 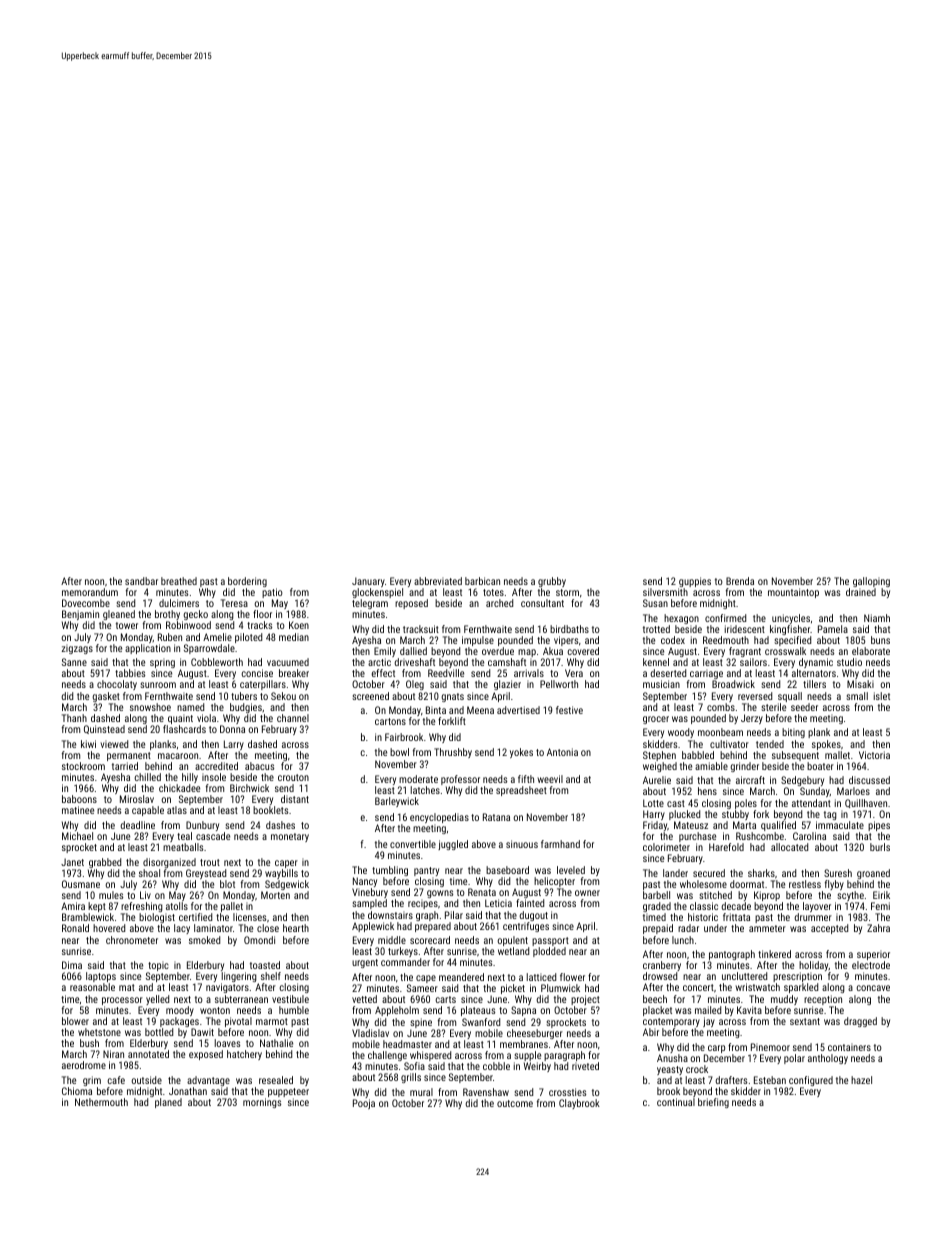 I want to click on consultant, so click(x=542, y=603).
